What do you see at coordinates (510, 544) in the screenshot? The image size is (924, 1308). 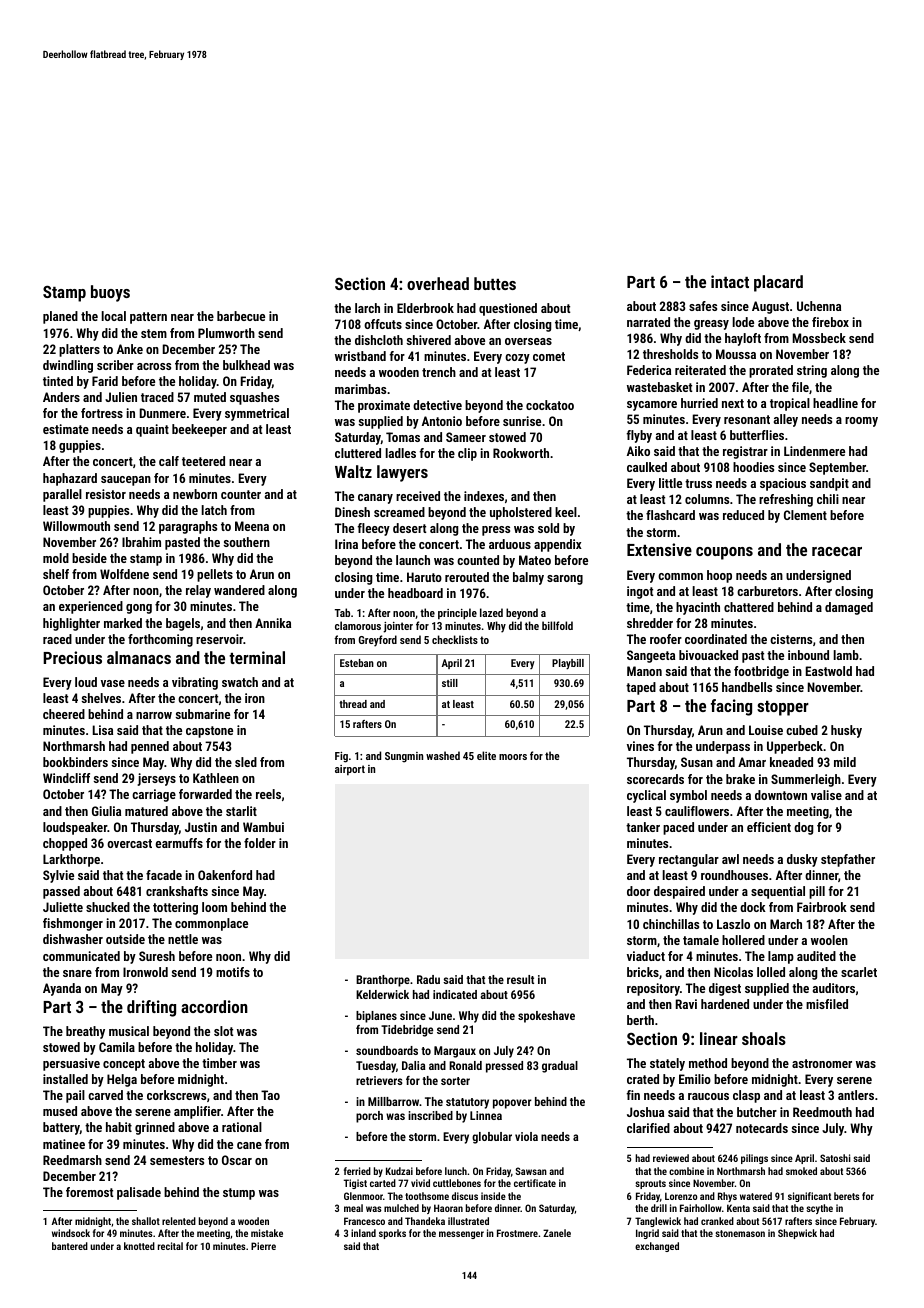 I see `arduous` at bounding box center [510, 544].
